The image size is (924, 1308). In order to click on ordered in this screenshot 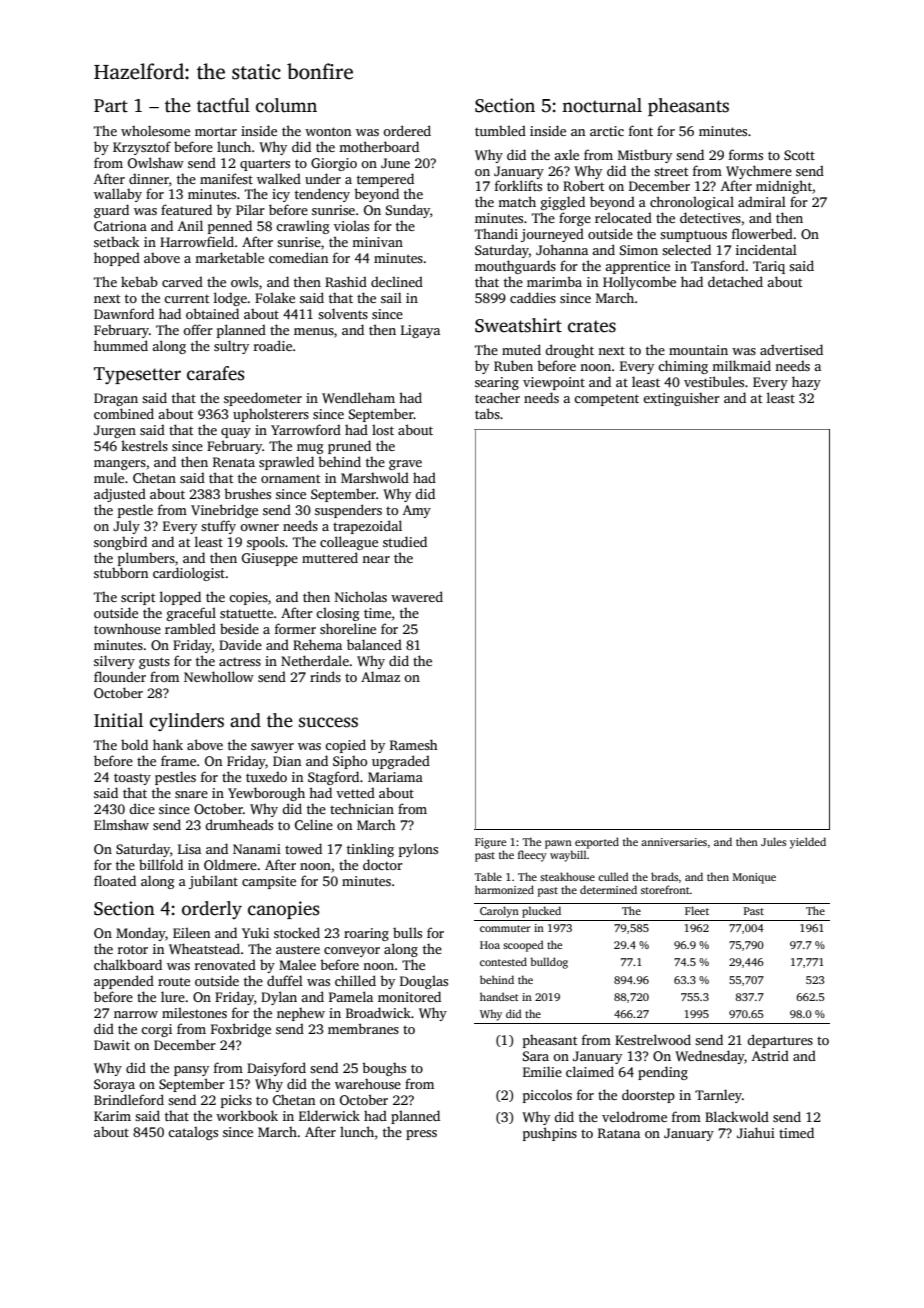, I will do `click(407, 130)`.
